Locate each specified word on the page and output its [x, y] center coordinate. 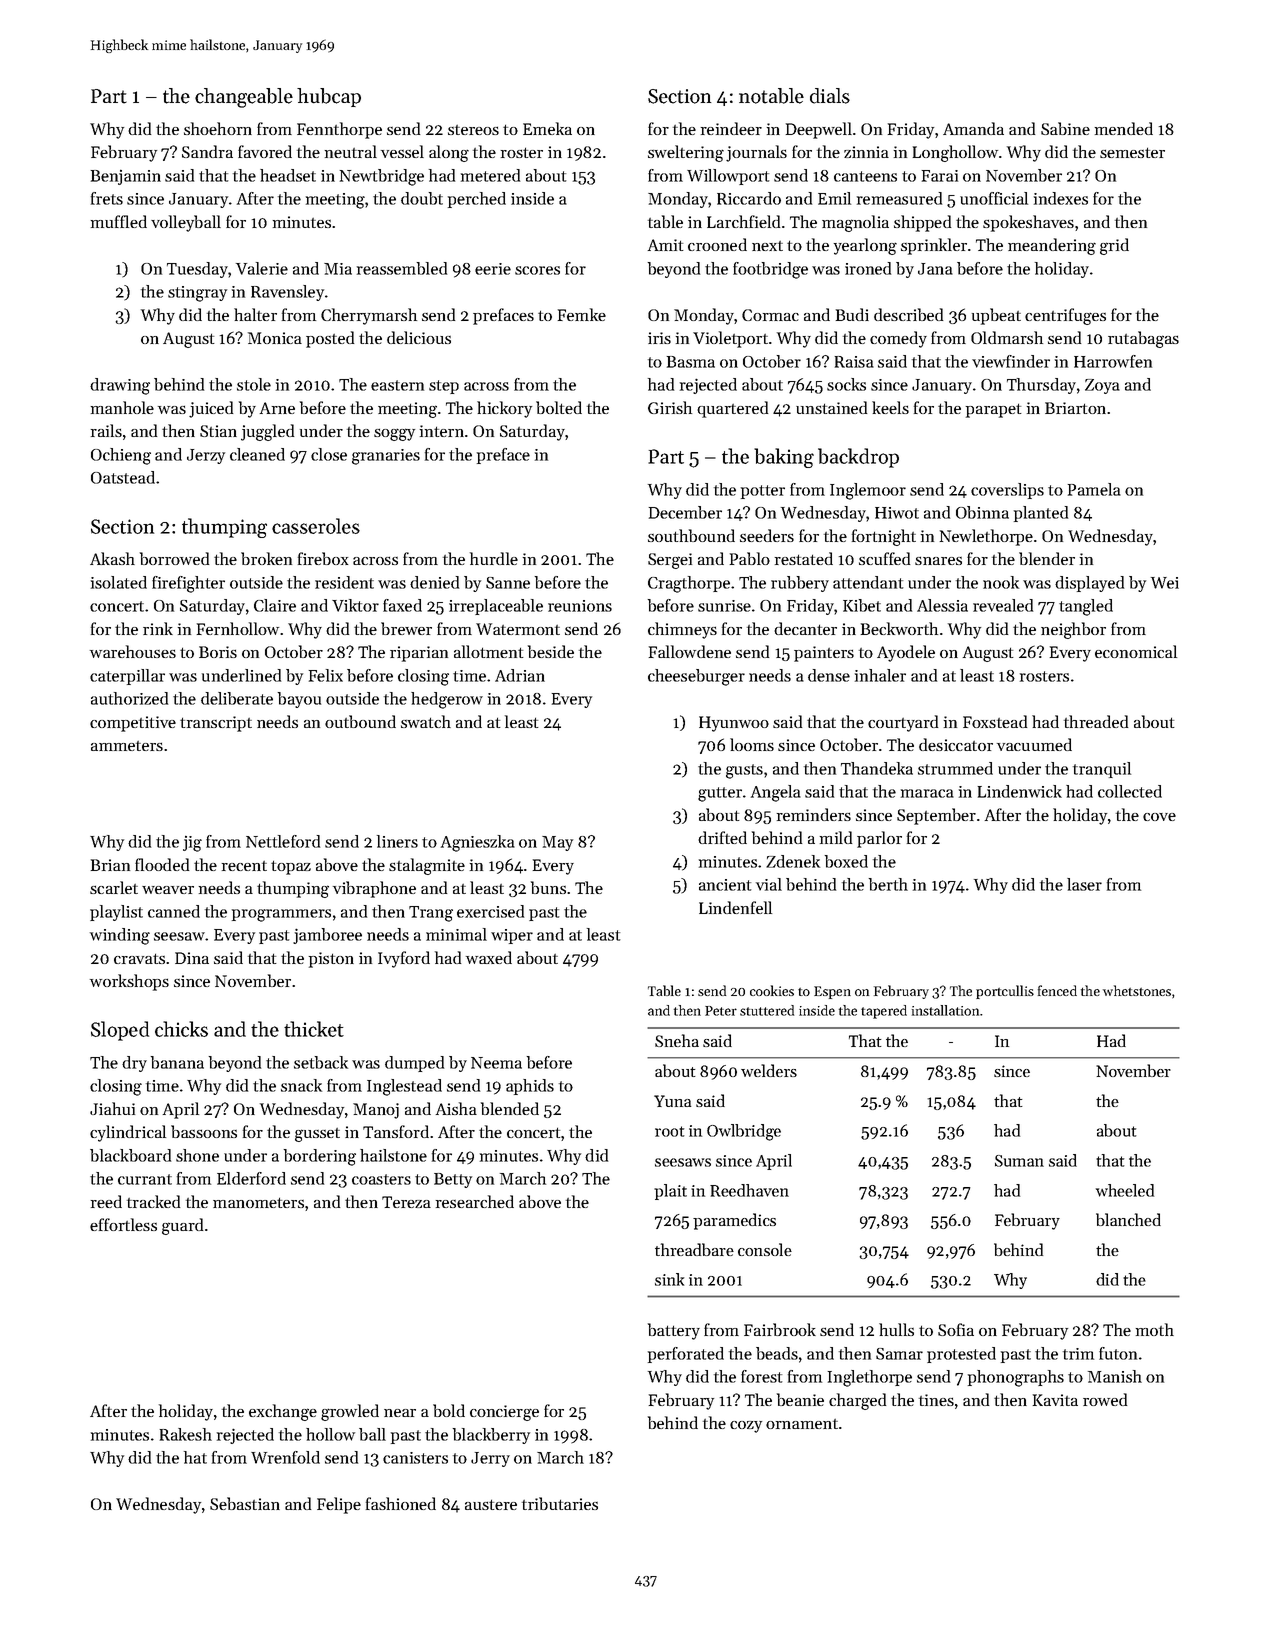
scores [537, 270]
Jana [935, 269]
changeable [244, 98]
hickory [504, 409]
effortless [123, 1224]
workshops [129, 982]
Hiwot [897, 513]
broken [266, 558]
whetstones [1137, 990]
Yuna [672, 1101]
